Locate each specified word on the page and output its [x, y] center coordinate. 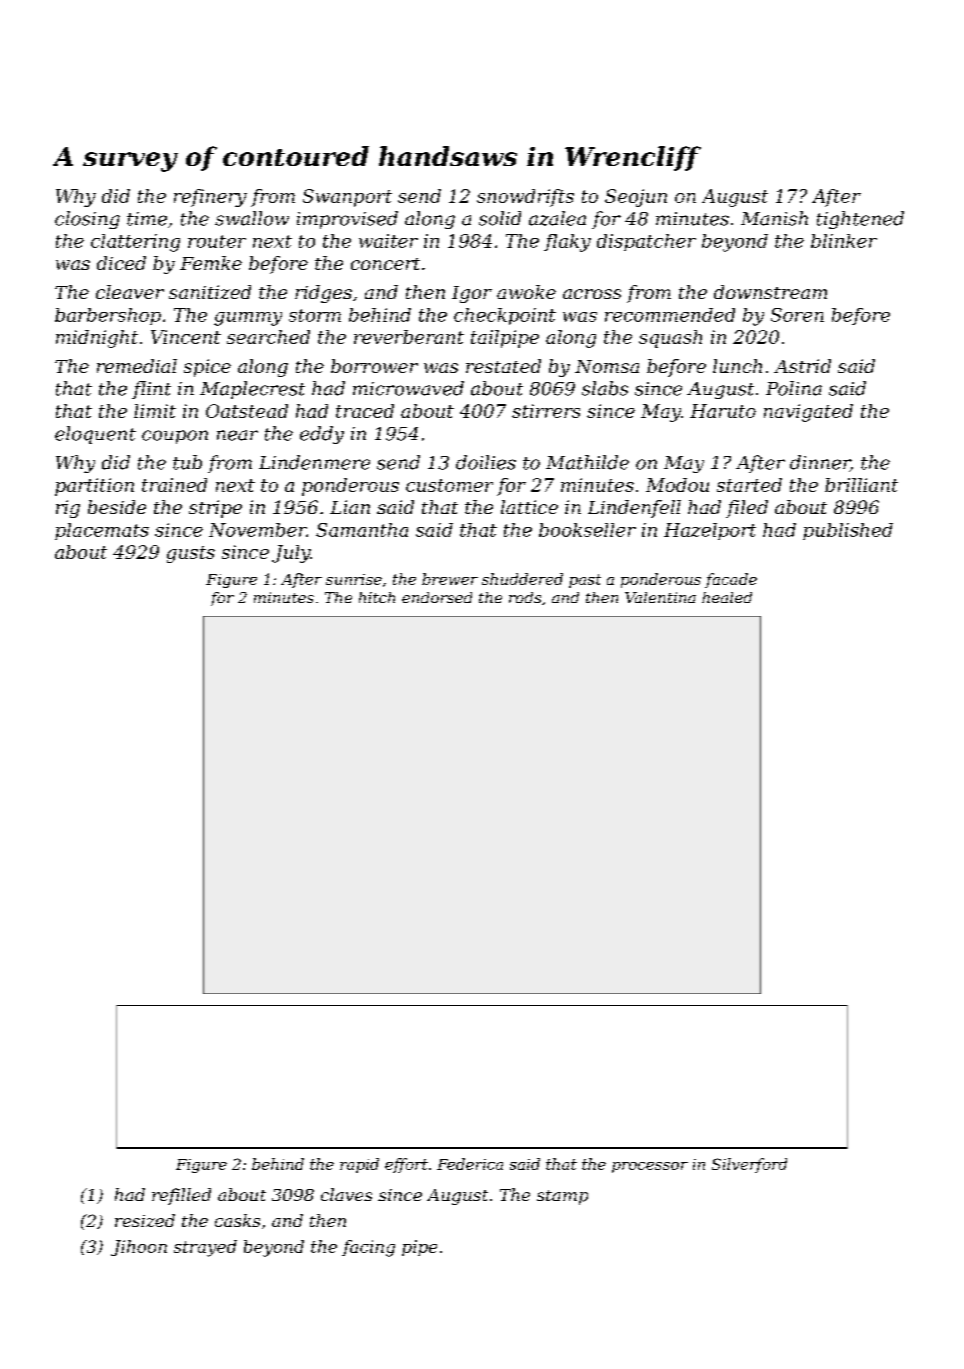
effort [406, 1165]
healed [727, 597]
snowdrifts [525, 198]
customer [449, 485]
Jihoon [139, 1248]
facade [731, 580]
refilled [181, 1196]
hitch [377, 597]
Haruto [723, 411]
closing [87, 220]
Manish [774, 218]
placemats [102, 531]
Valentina [660, 597]
